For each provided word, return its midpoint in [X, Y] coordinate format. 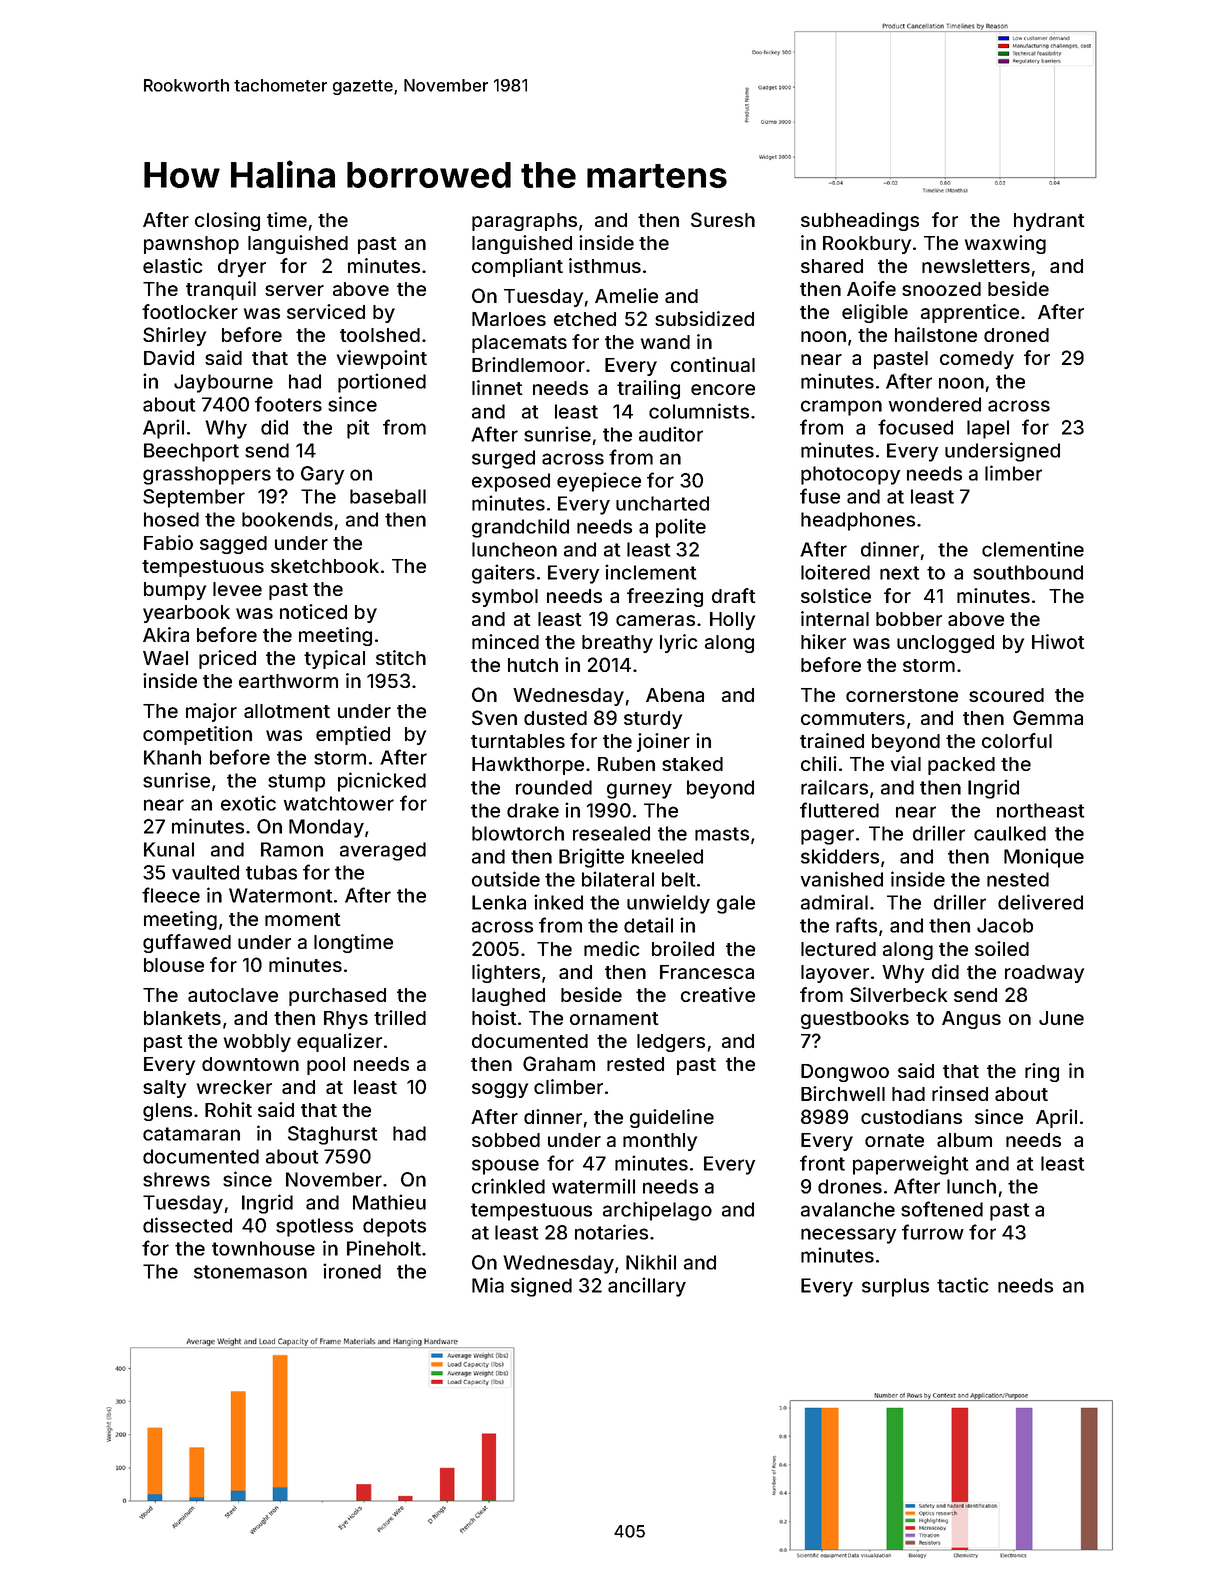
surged [503, 459]
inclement [650, 572]
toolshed [380, 335]
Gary [323, 475]
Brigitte [591, 858]
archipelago [657, 1211]
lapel [988, 429]
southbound [1028, 572]
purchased [337, 997]
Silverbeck [899, 994]
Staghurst [332, 1135]
